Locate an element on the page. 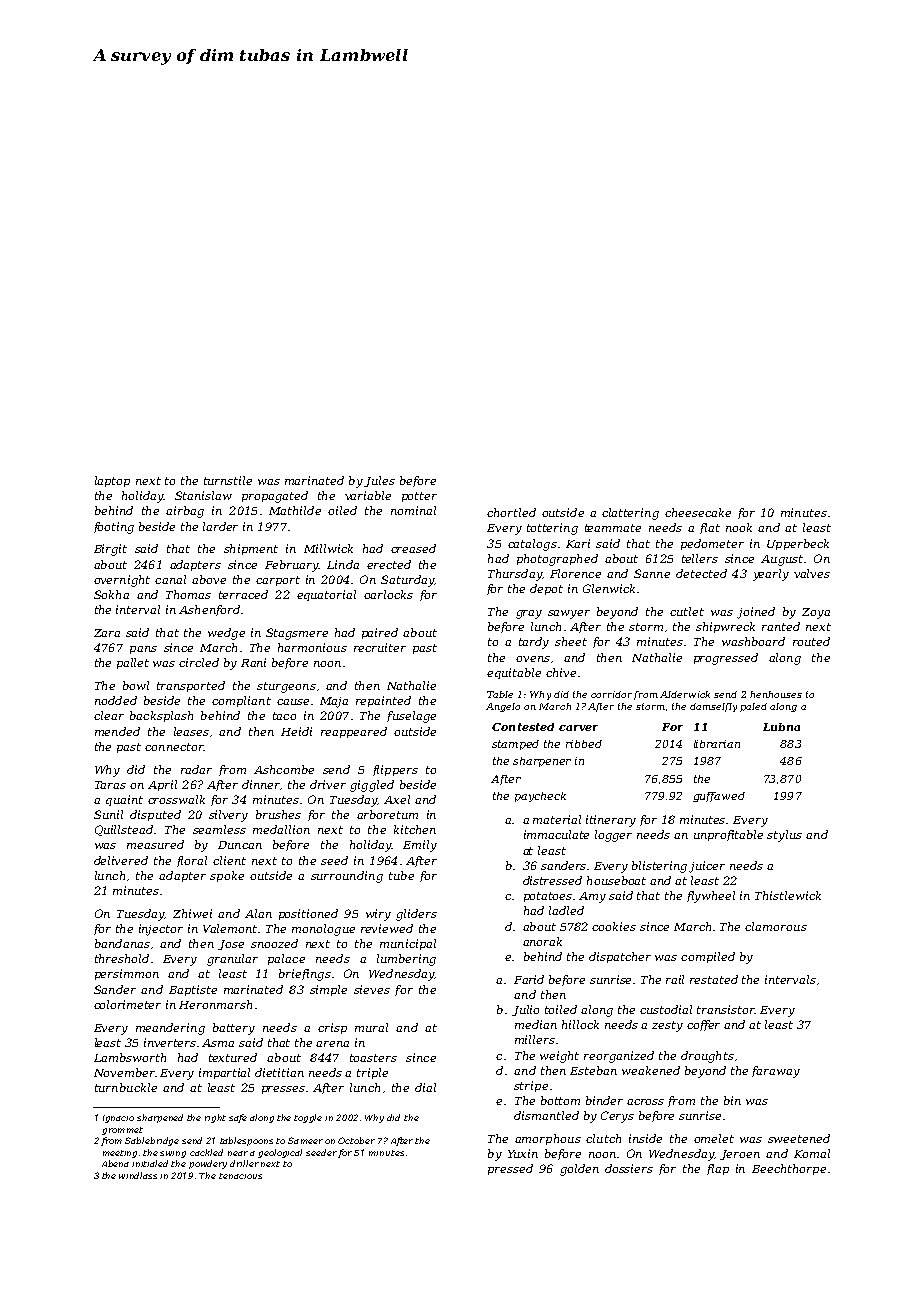  Zoya is located at coordinates (816, 613).
